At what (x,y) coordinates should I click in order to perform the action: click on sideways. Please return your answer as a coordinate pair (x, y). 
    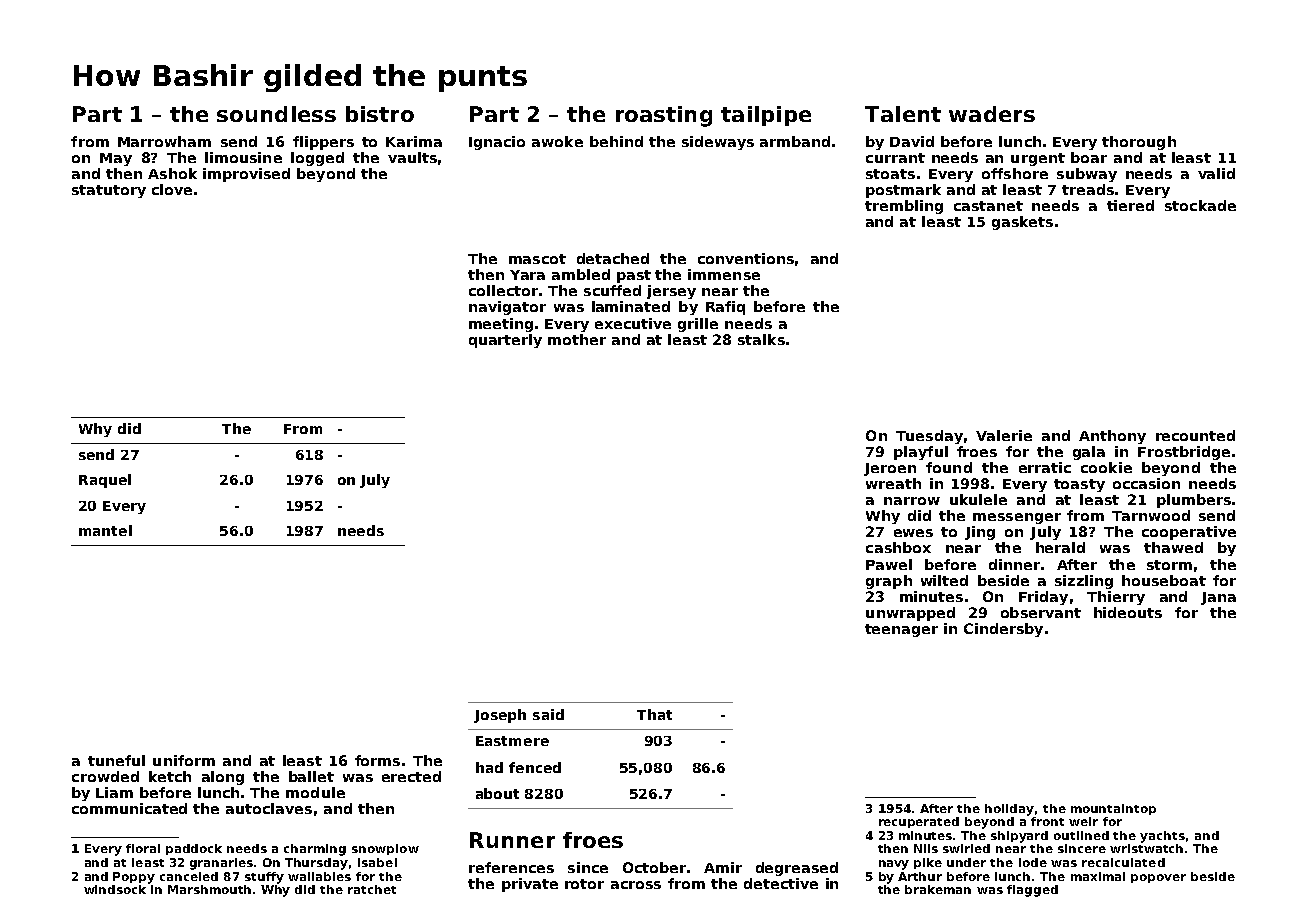
    Looking at the image, I should click on (718, 143).
